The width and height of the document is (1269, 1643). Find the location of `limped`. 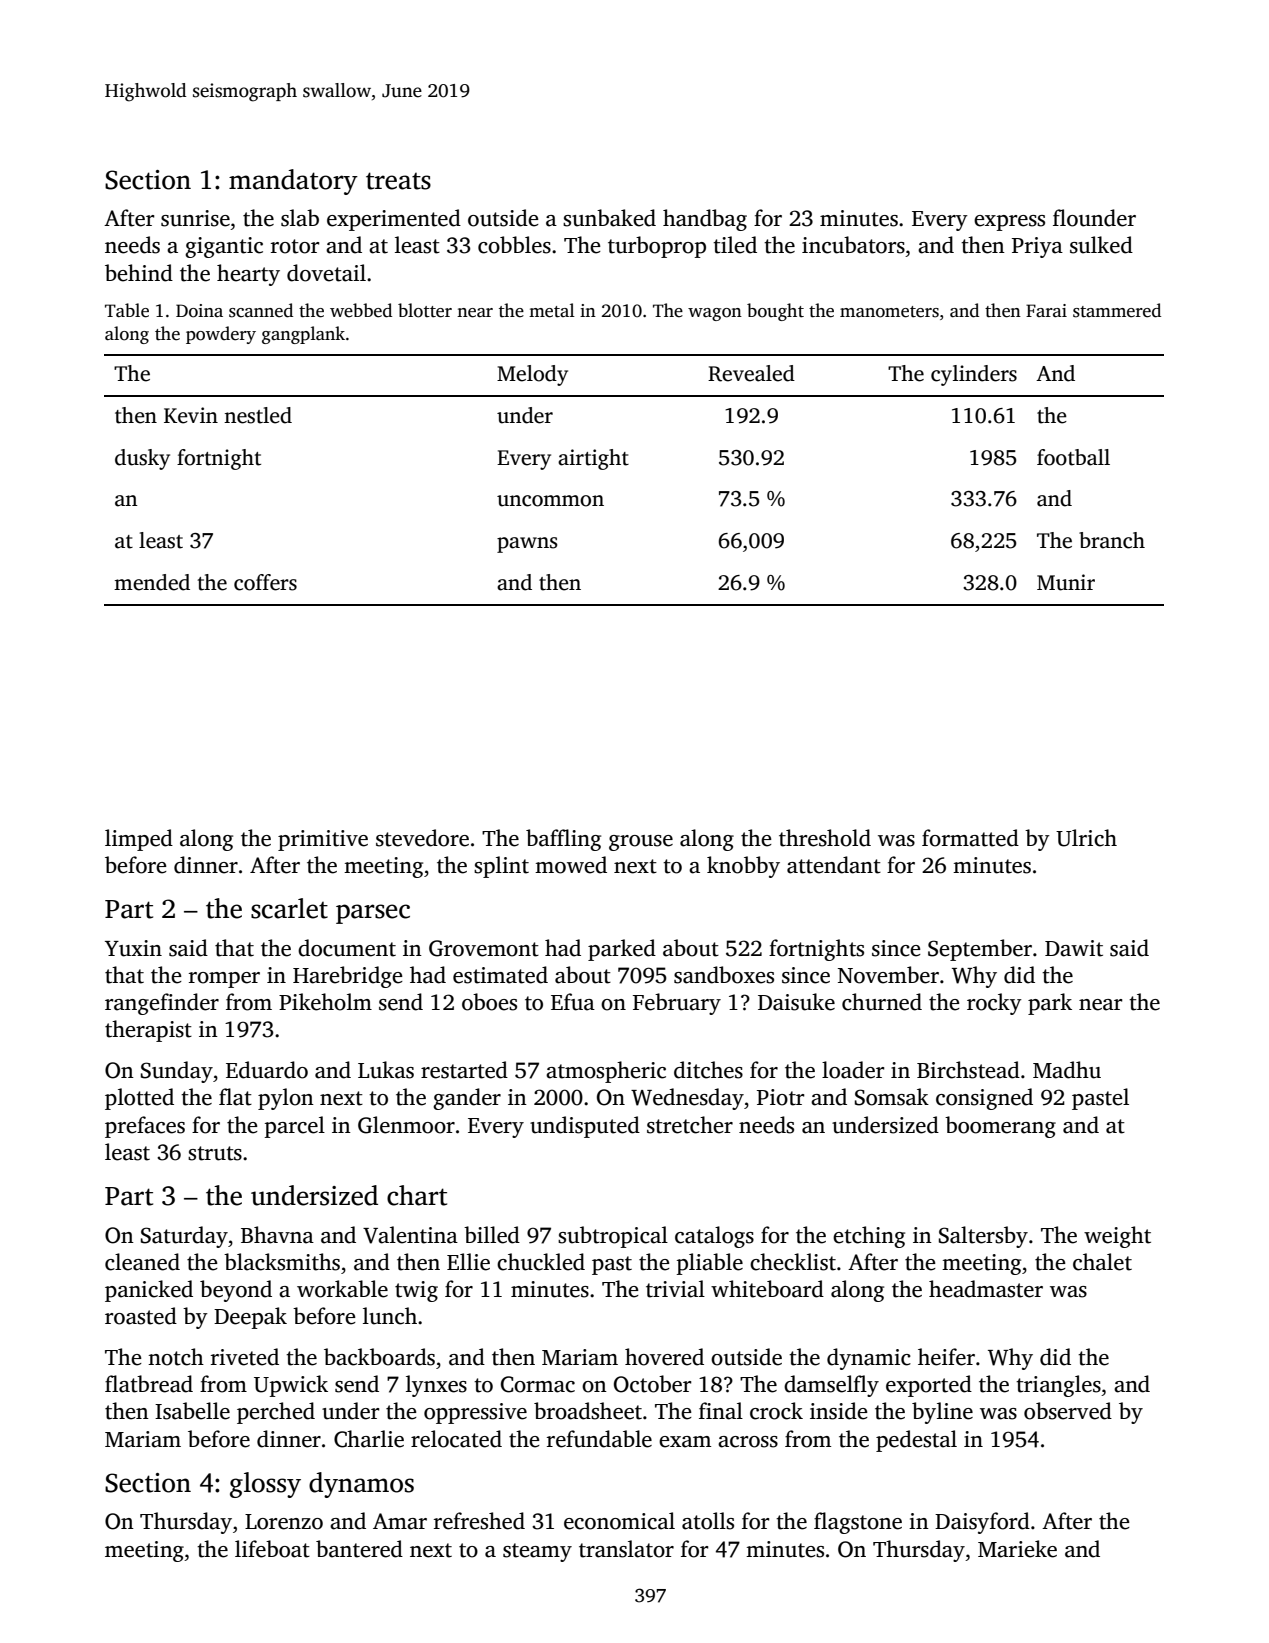

limped is located at coordinates (139, 840).
